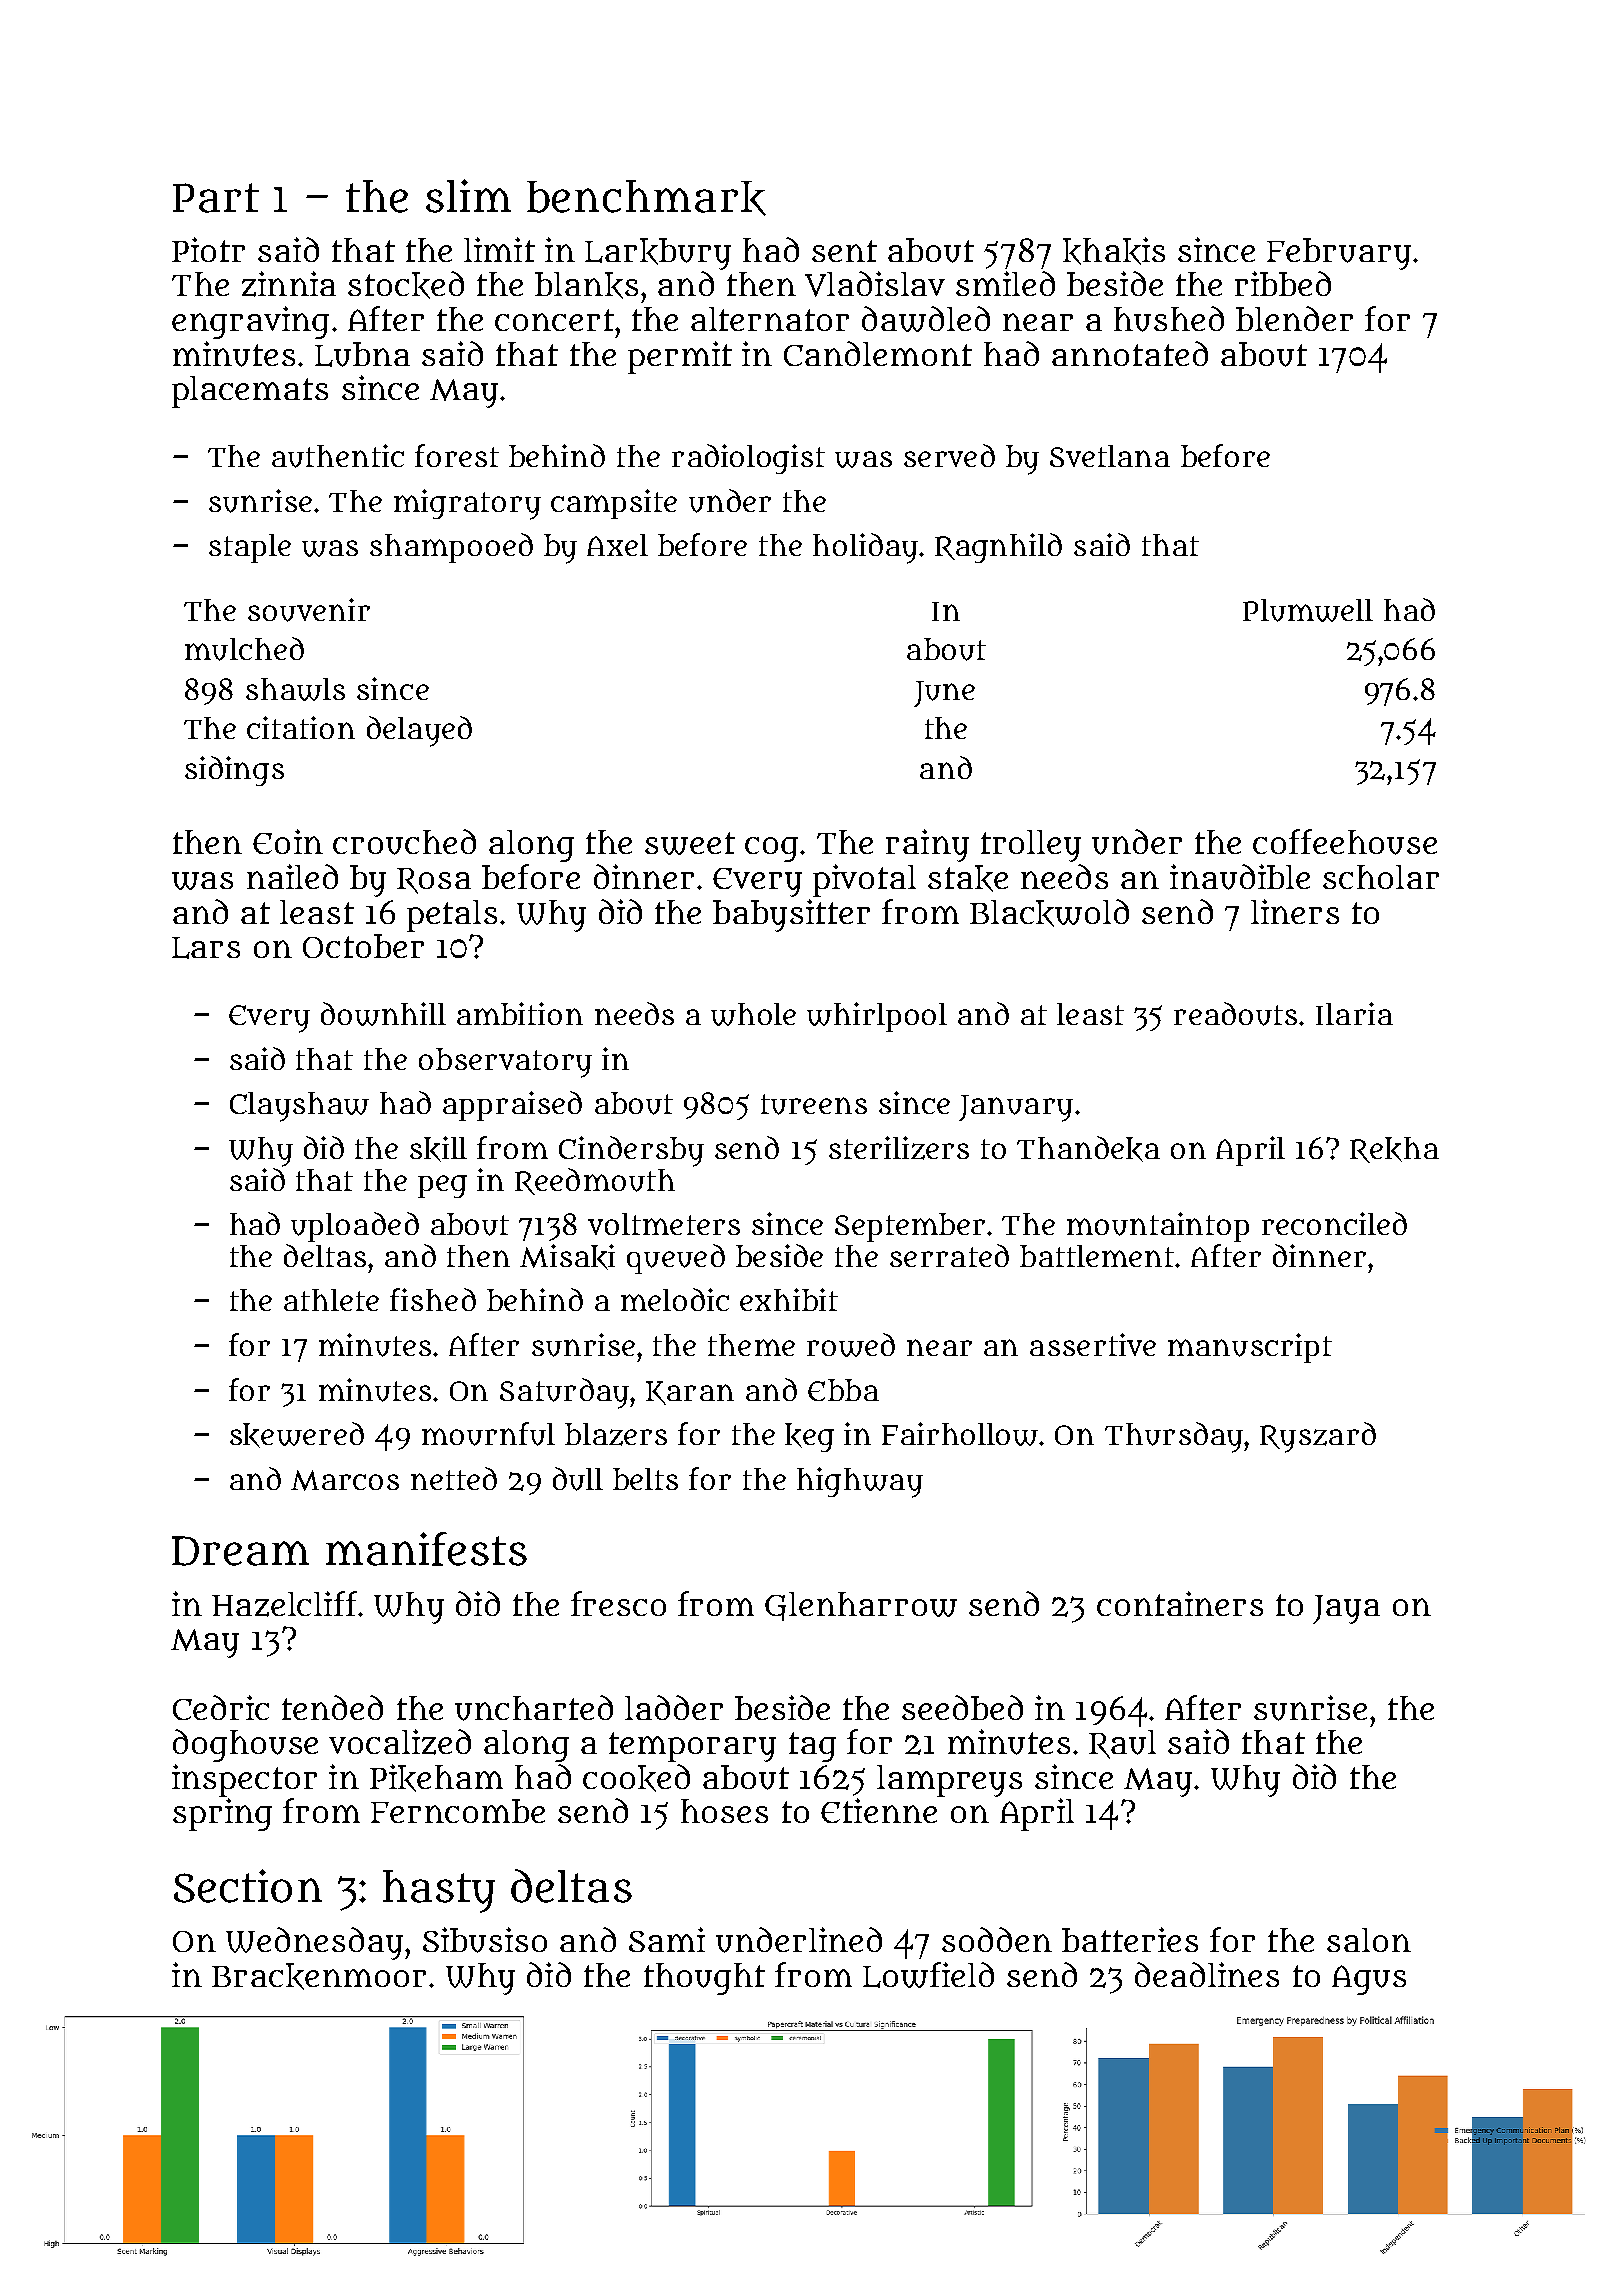 The height and width of the image is (2292, 1620). I want to click on rainy, so click(927, 845).
